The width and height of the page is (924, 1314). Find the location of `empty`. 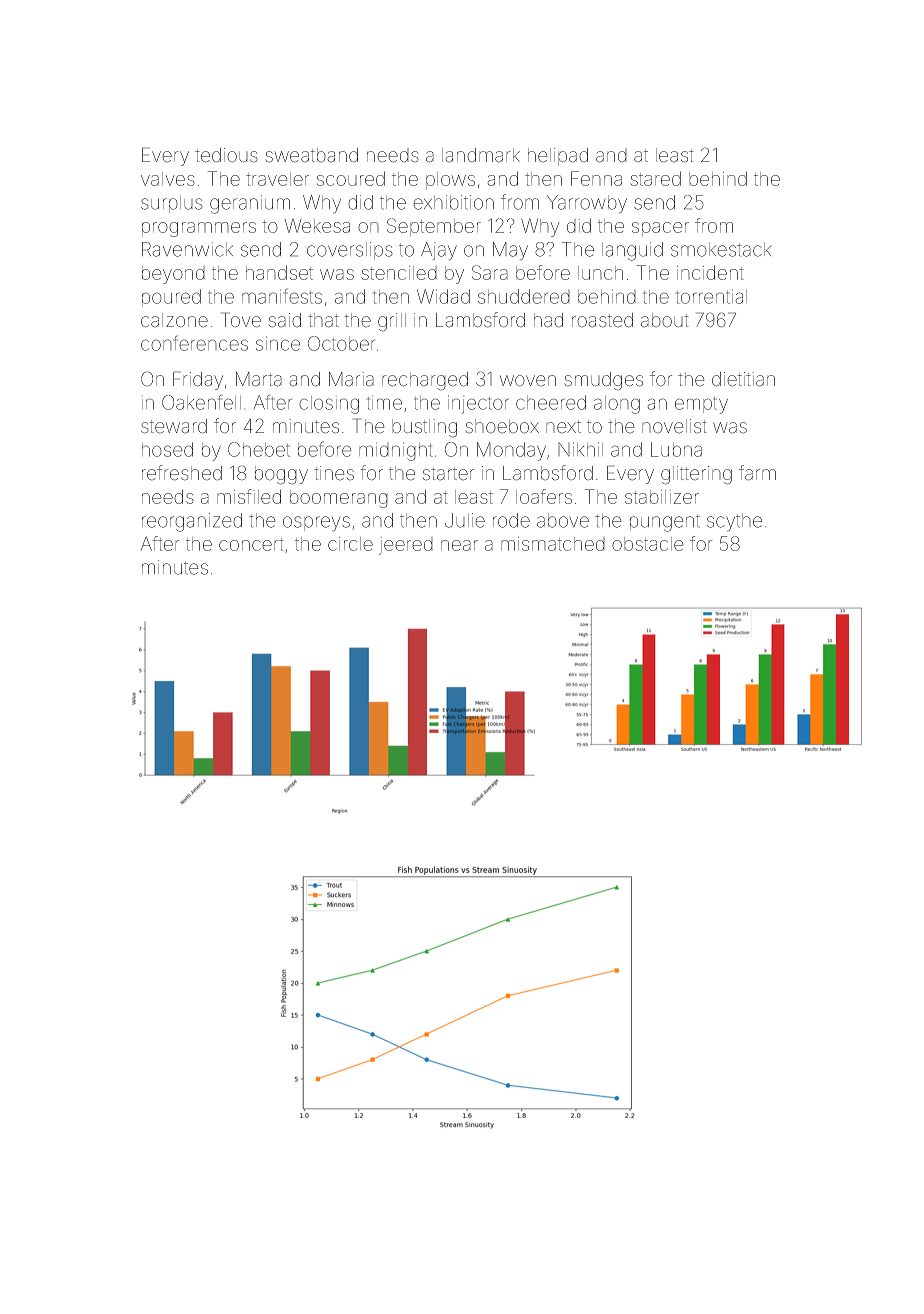

empty is located at coordinates (701, 405).
